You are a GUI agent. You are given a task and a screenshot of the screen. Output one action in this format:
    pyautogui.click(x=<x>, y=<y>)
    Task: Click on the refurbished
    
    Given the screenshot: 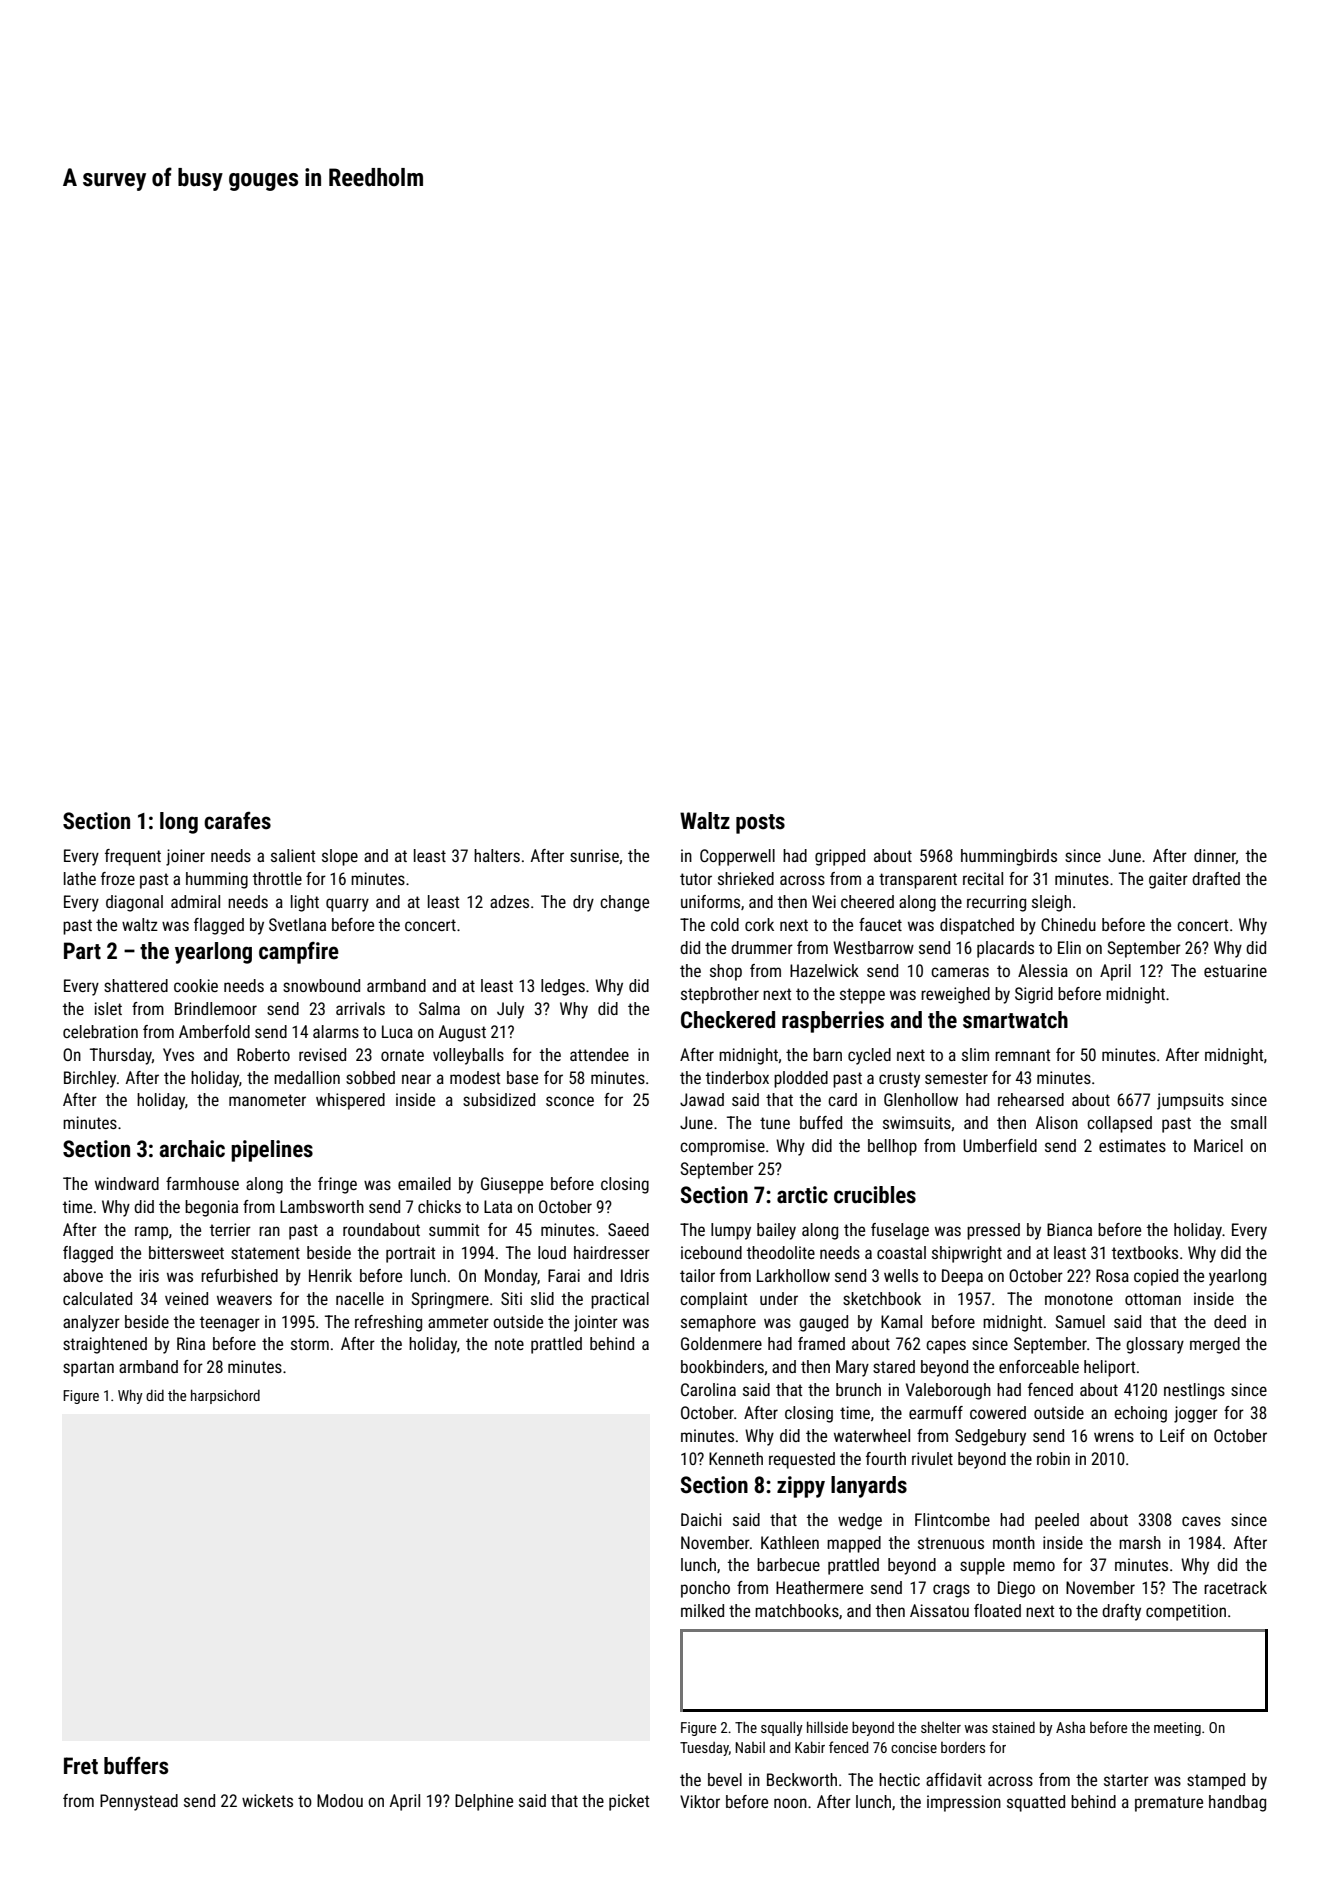 What is the action you would take?
    pyautogui.click(x=239, y=1275)
